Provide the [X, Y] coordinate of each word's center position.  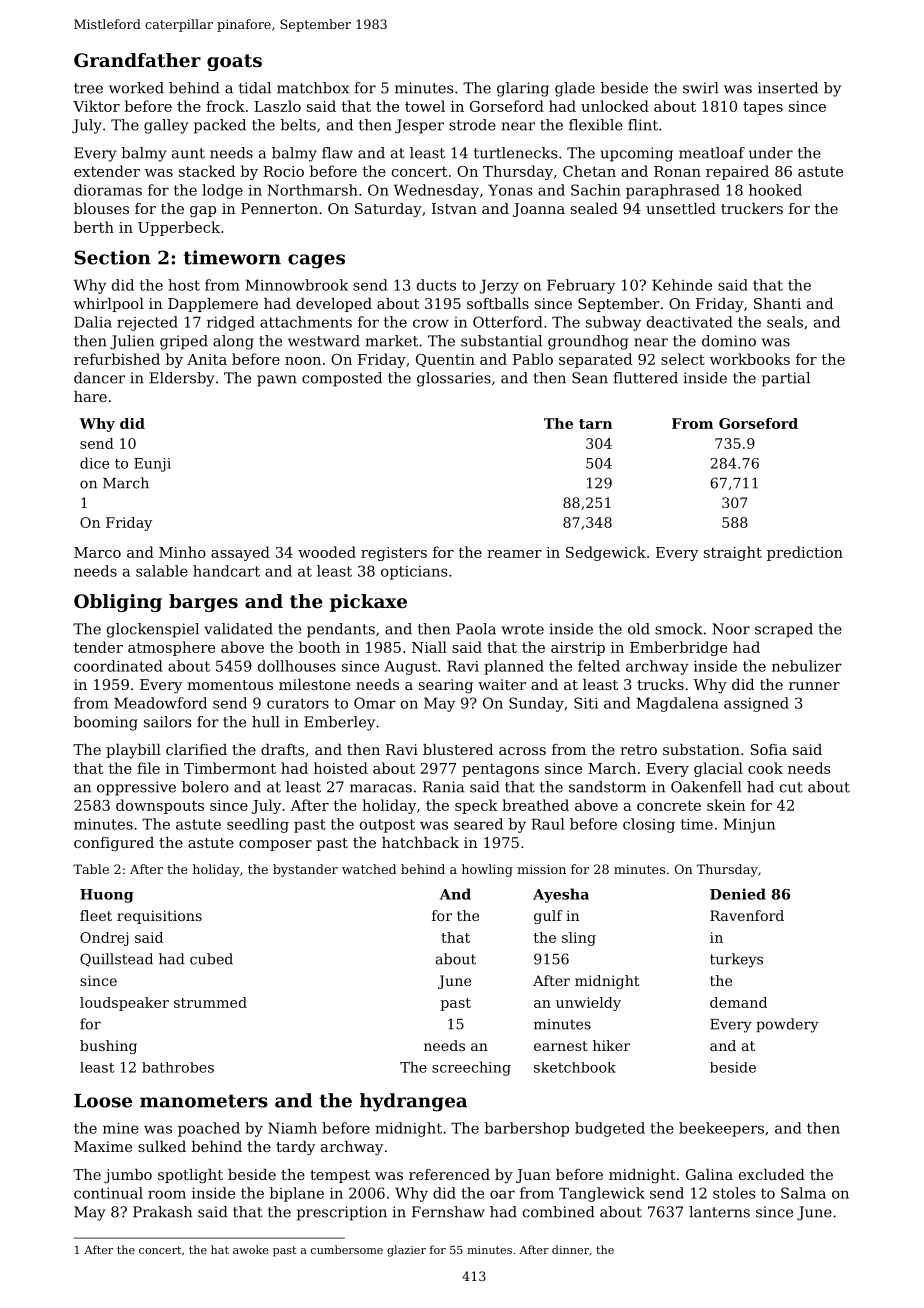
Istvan [454, 208]
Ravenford [747, 915]
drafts [282, 749]
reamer [514, 554]
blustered [458, 749]
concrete [669, 805]
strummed [210, 1002]
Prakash [162, 1212]
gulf [548, 917]
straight [733, 553]
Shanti [777, 303]
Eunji [152, 465]
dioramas [108, 190]
